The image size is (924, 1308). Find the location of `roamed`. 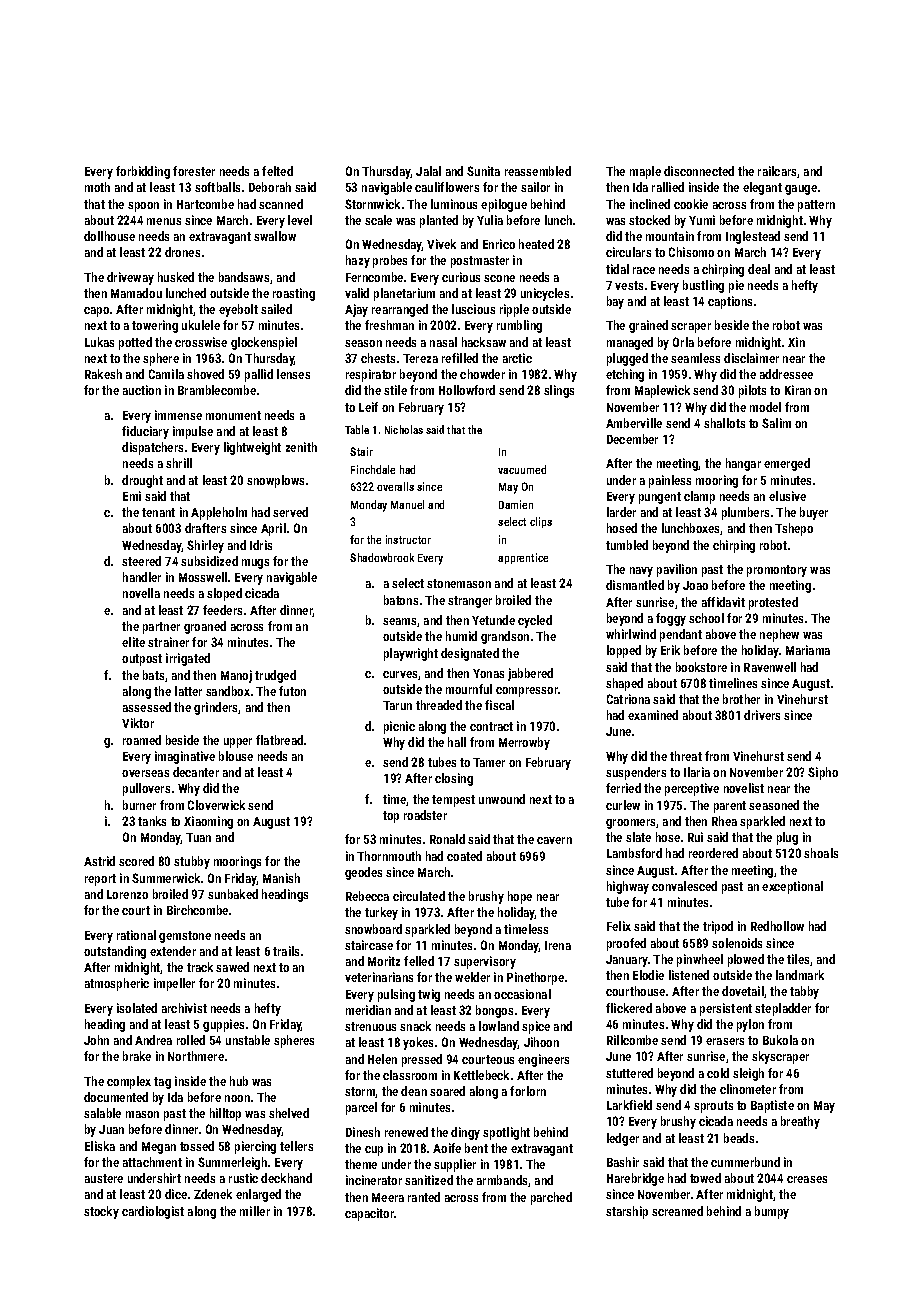

roamed is located at coordinates (142, 740).
